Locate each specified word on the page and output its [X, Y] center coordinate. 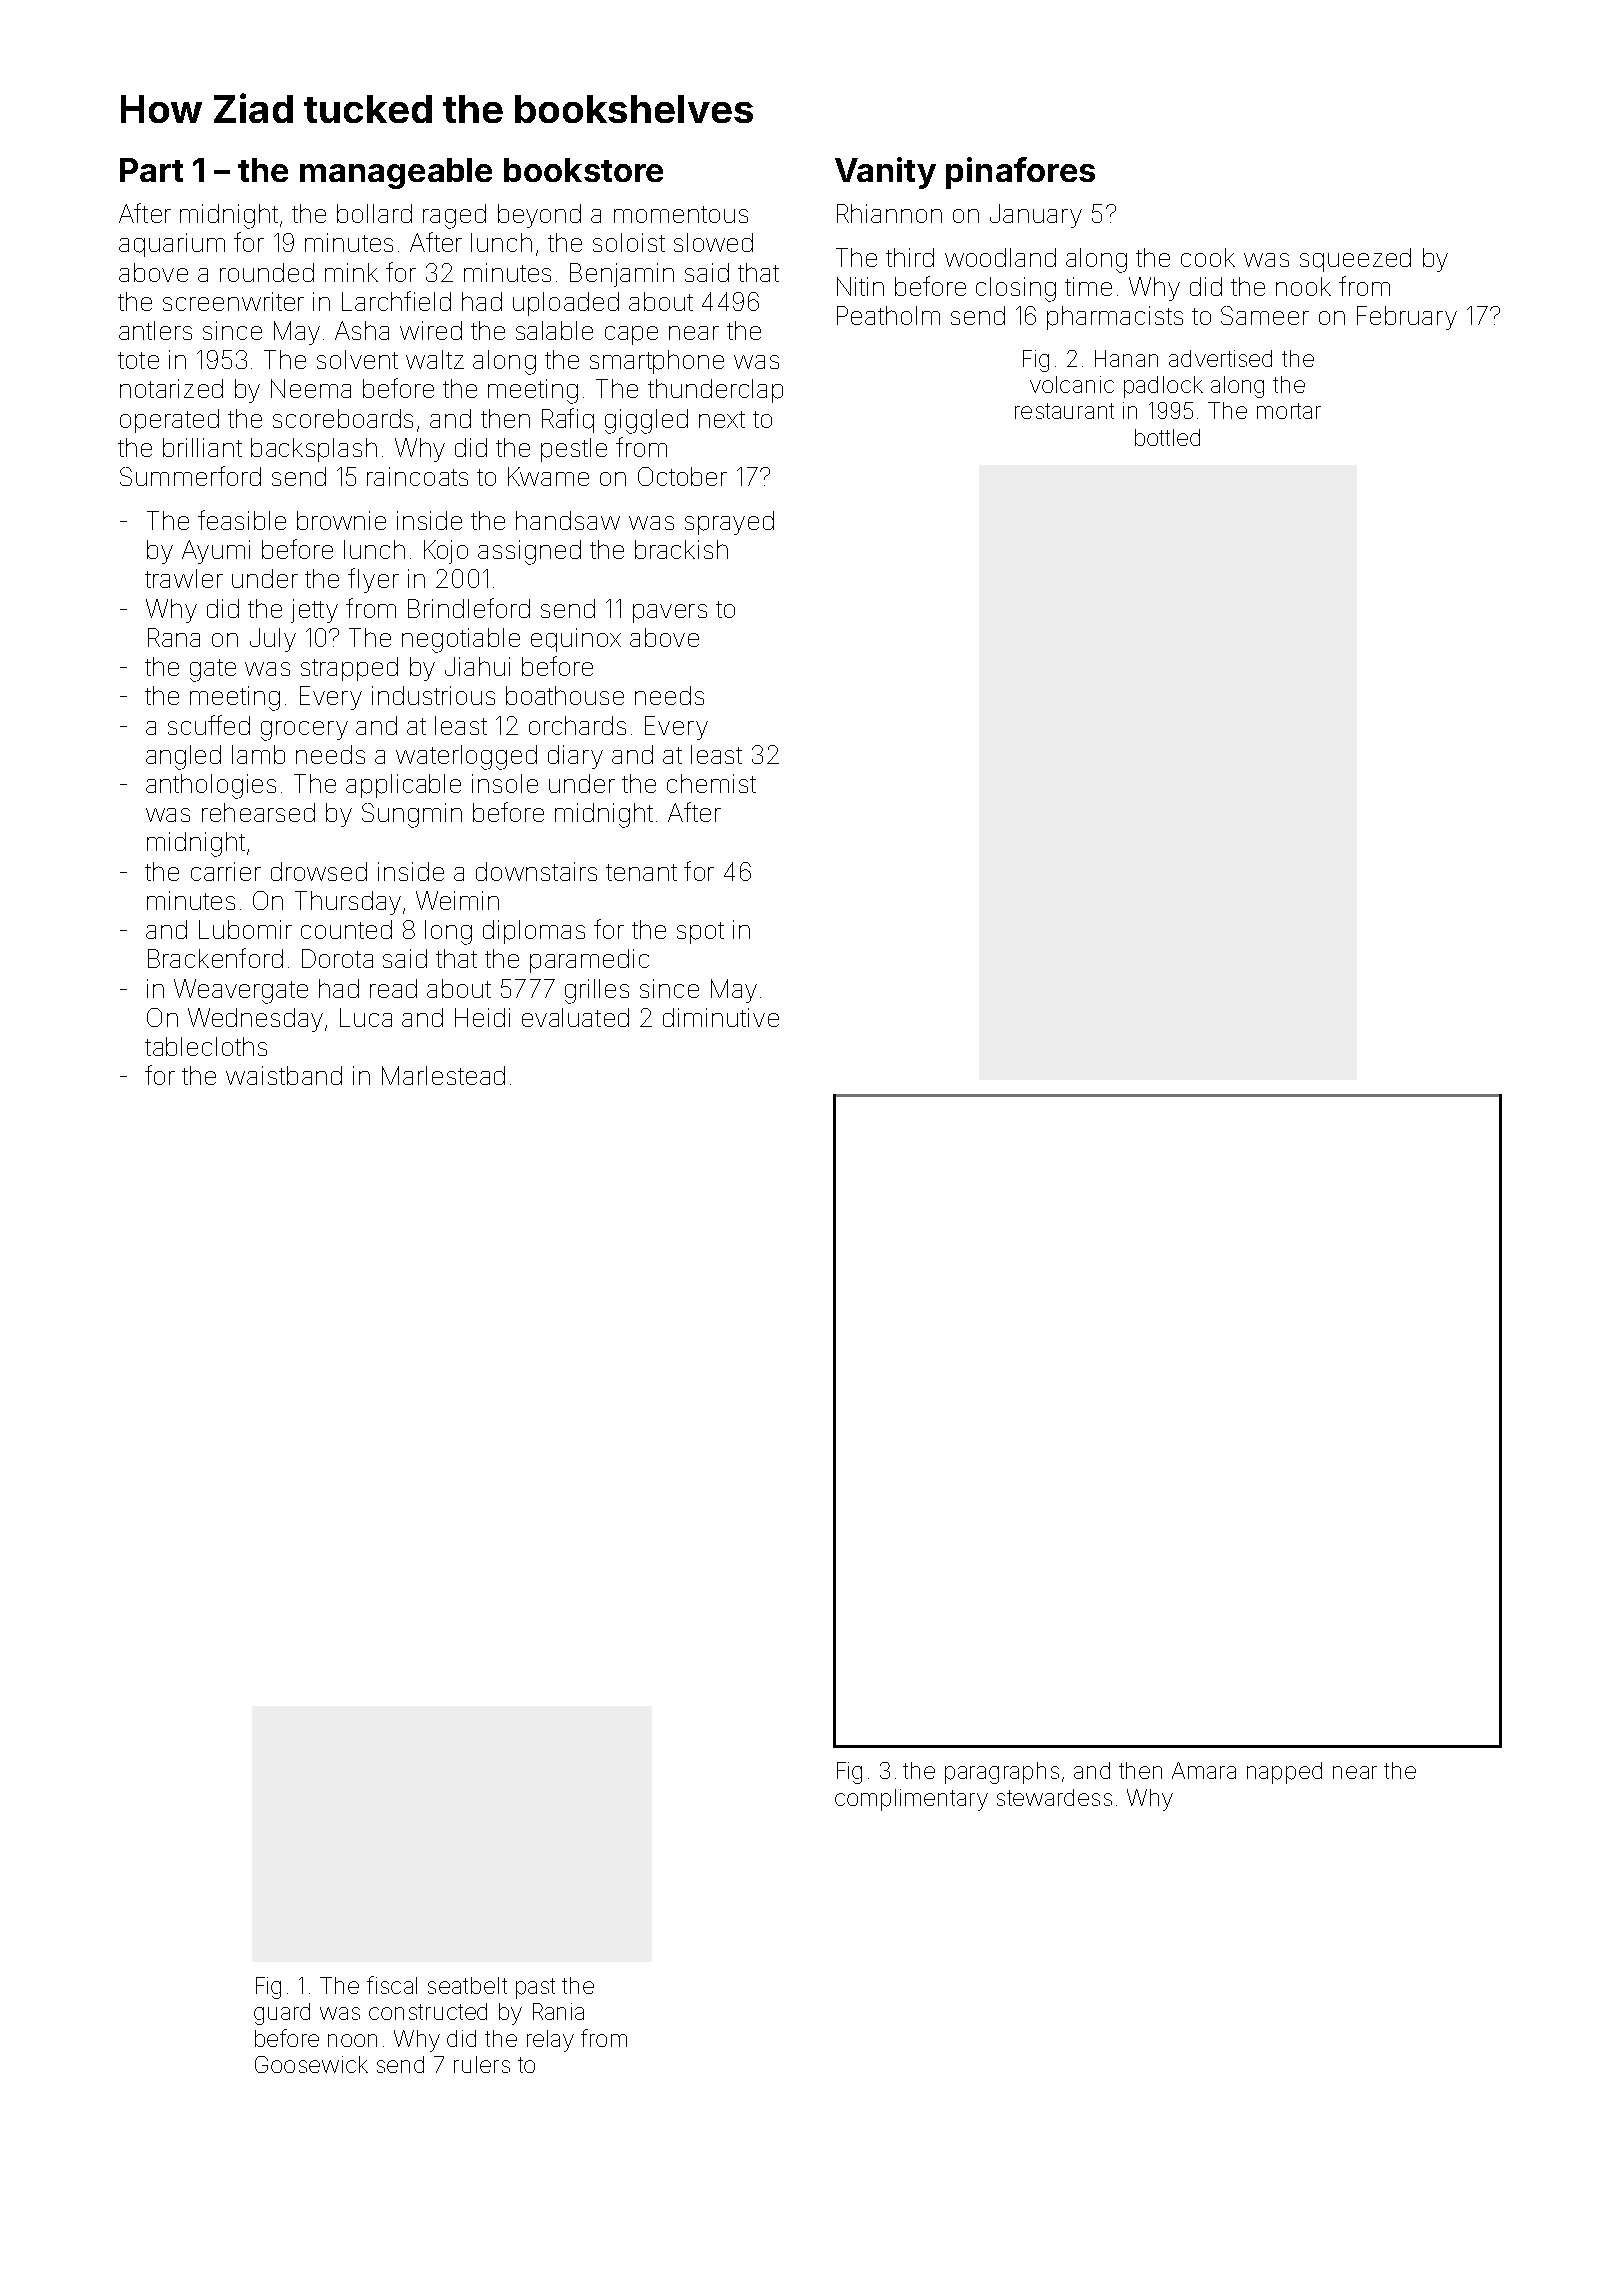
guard [282, 2014]
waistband [284, 1075]
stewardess [1054, 1797]
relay [550, 2041]
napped [1284, 1773]
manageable [396, 173]
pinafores [1020, 173]
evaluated [575, 1017]
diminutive [721, 1017]
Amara [1204, 1770]
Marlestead [443, 1075]
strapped [349, 669]
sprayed [729, 523]
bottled [1167, 437]
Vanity [885, 173]
